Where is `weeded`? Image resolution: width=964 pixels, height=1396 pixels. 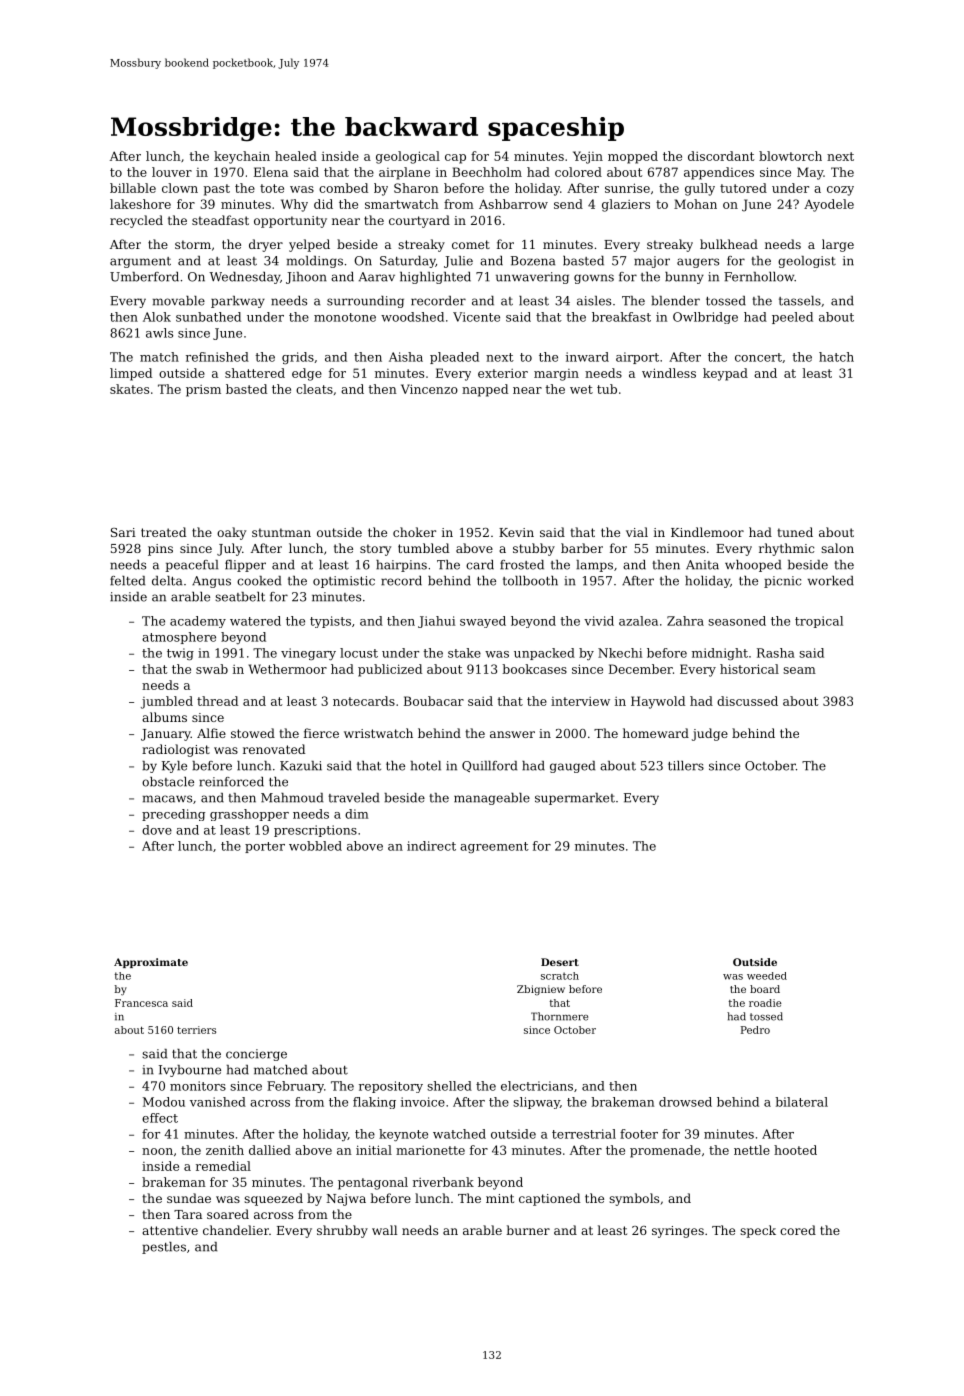 weeded is located at coordinates (767, 976).
